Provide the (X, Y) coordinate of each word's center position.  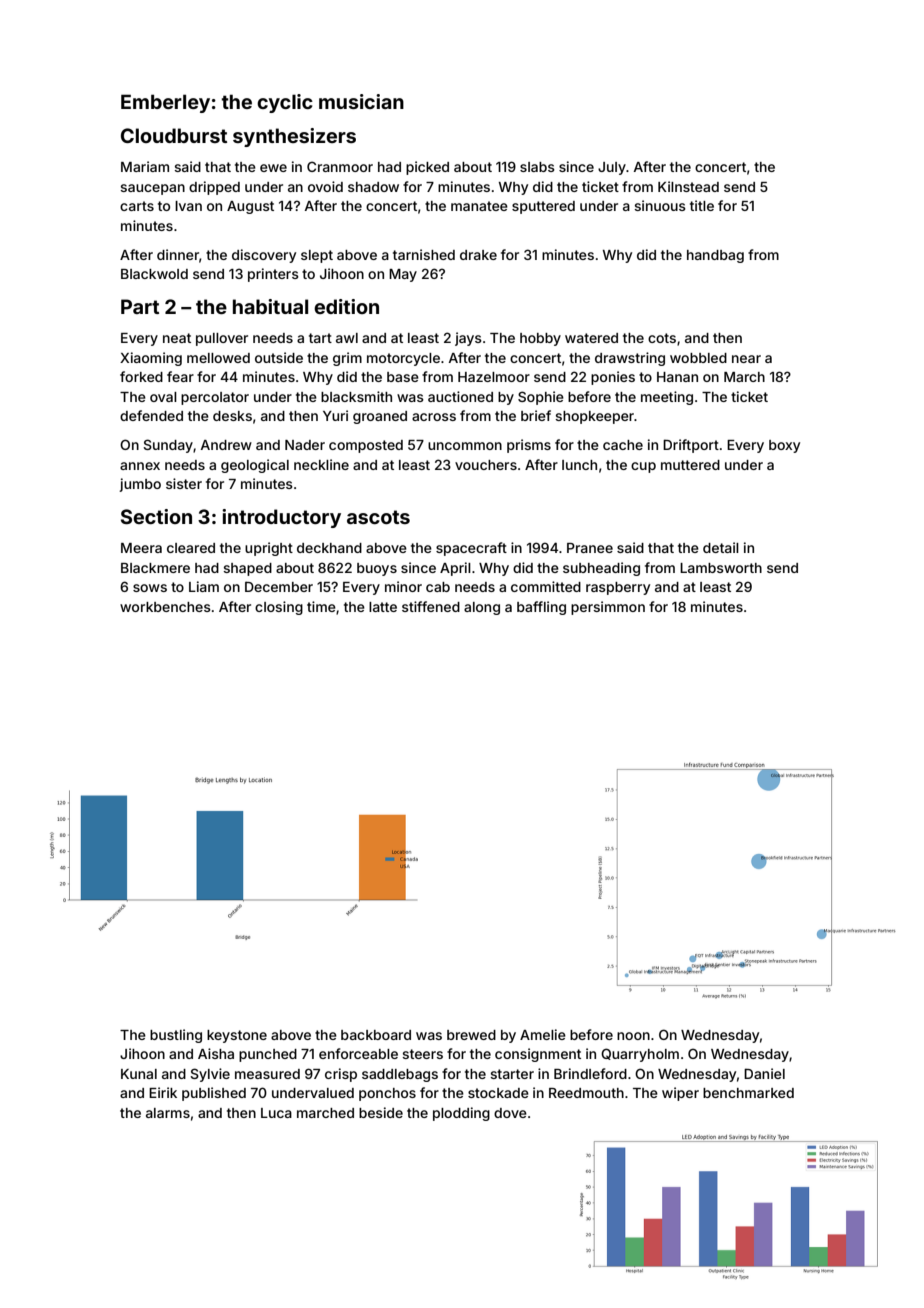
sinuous (660, 205)
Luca (276, 1113)
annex (140, 466)
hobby (540, 339)
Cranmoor (340, 166)
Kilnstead (688, 186)
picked (427, 168)
